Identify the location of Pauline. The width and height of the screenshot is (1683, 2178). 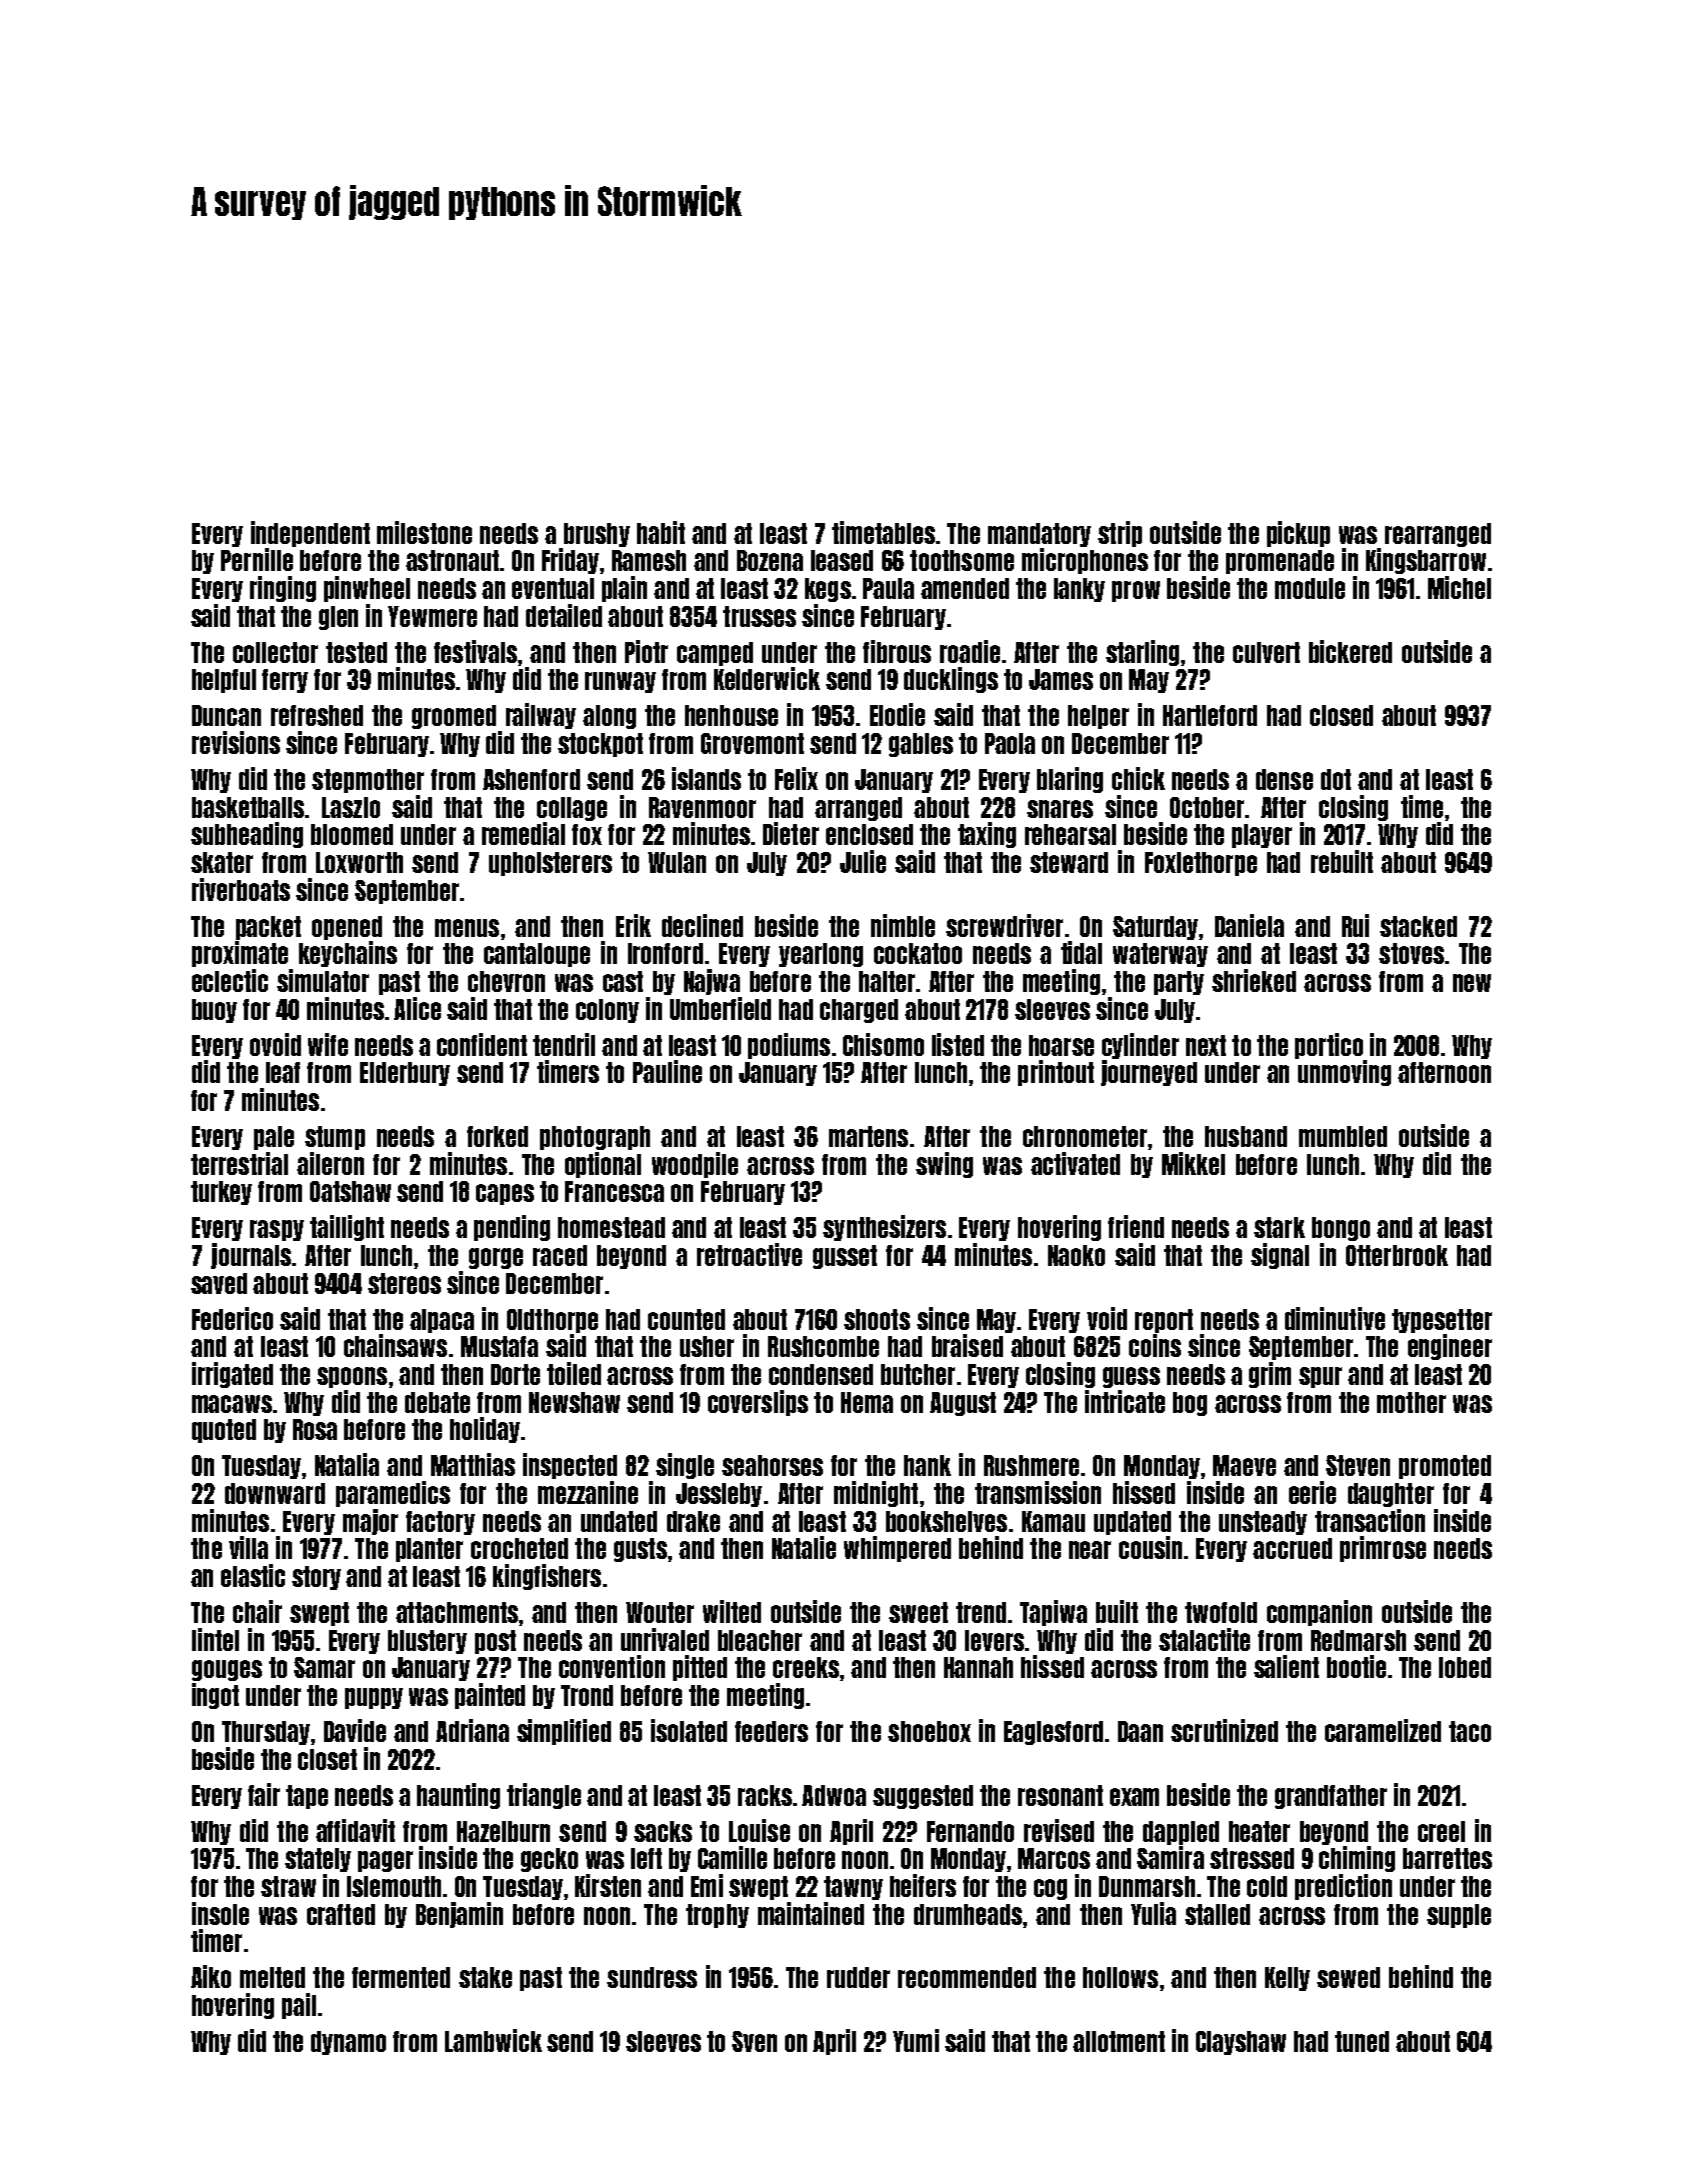
(667, 1071).
